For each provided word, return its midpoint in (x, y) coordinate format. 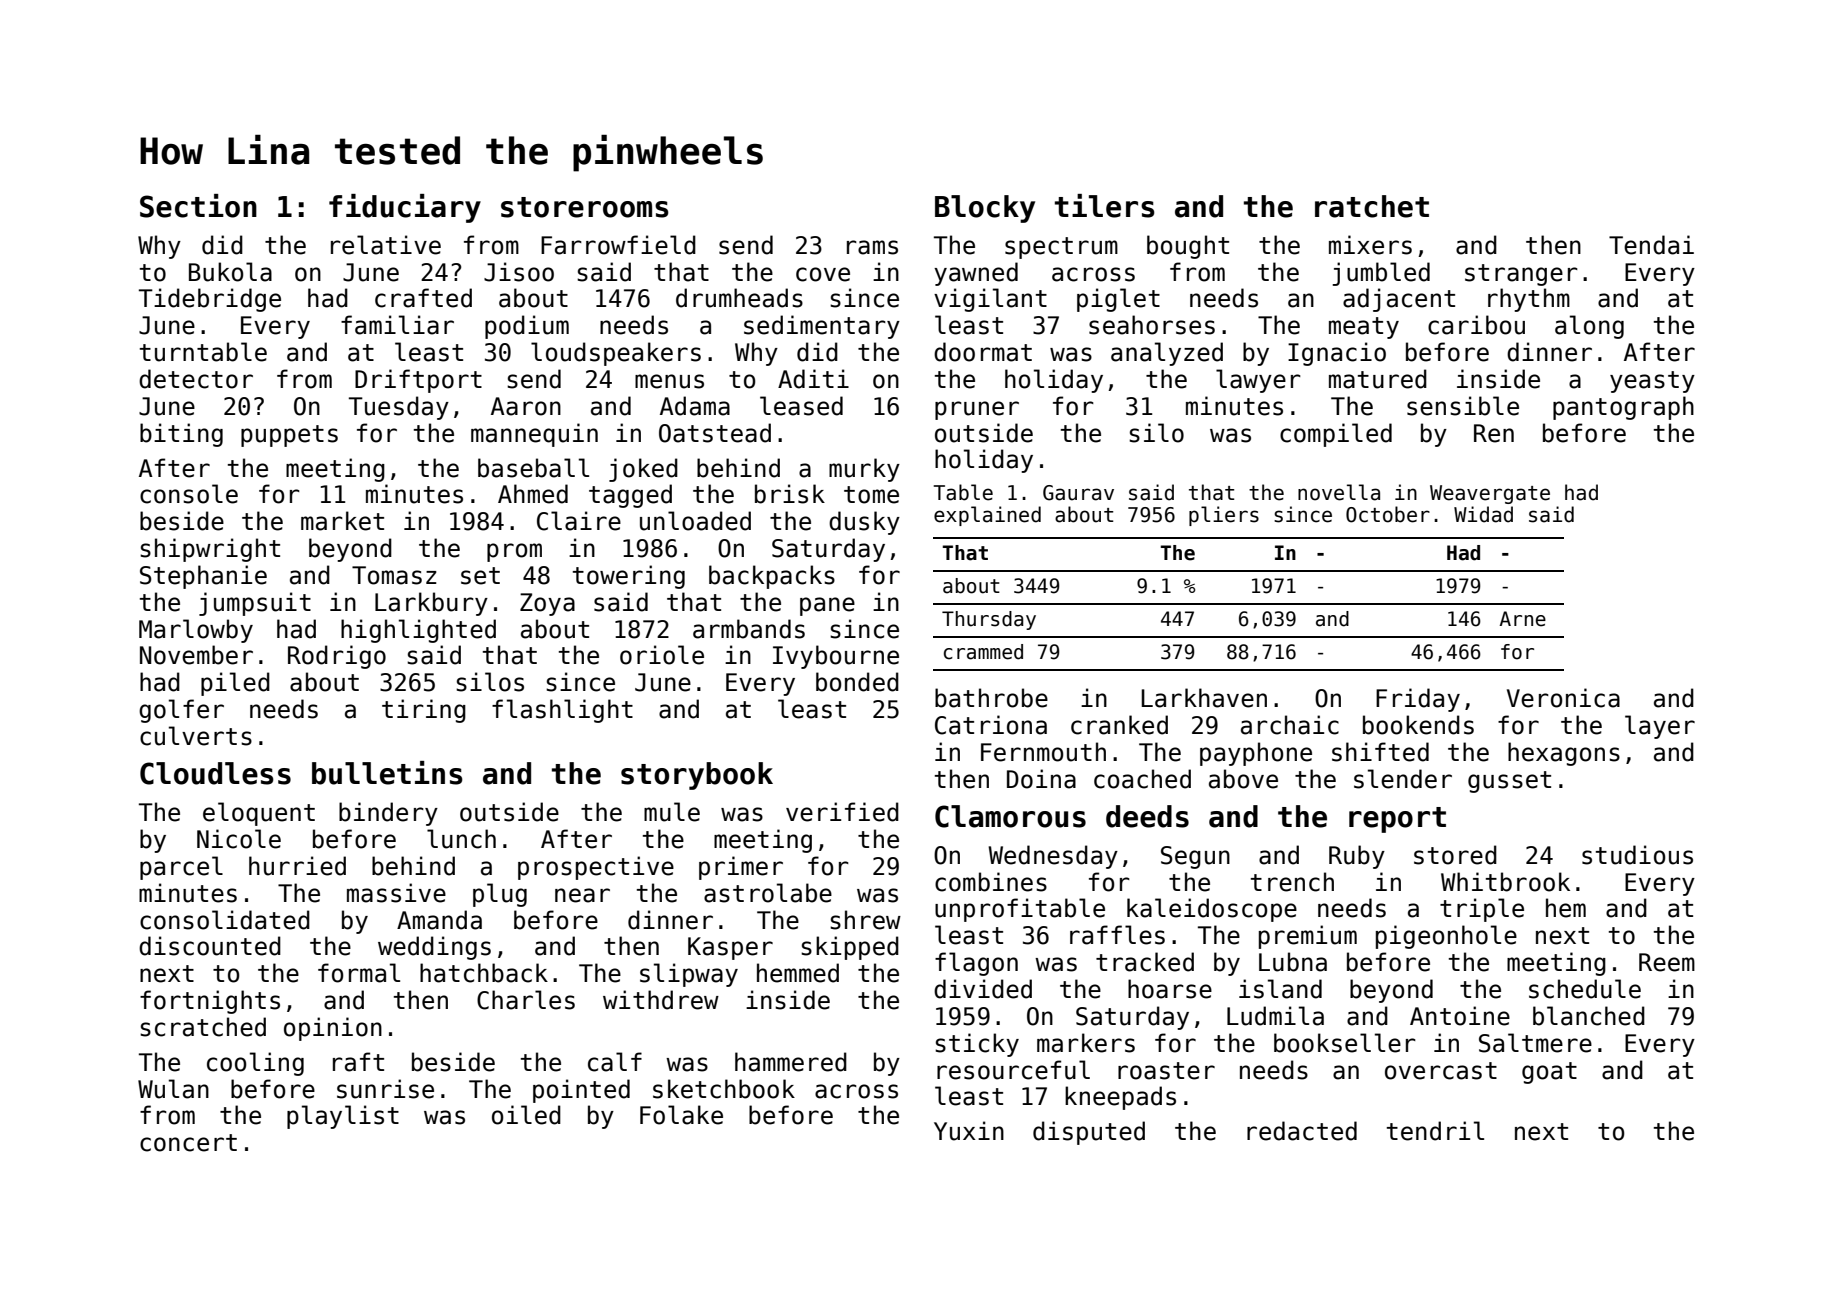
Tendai (1651, 245)
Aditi (813, 379)
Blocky (985, 209)
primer (741, 868)
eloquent (259, 814)
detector (196, 379)
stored (1455, 855)
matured (1378, 379)
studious (1637, 855)
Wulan (173, 1089)
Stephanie (203, 577)
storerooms (585, 207)
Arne (1522, 619)
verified (842, 812)
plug (500, 895)
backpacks (772, 577)
